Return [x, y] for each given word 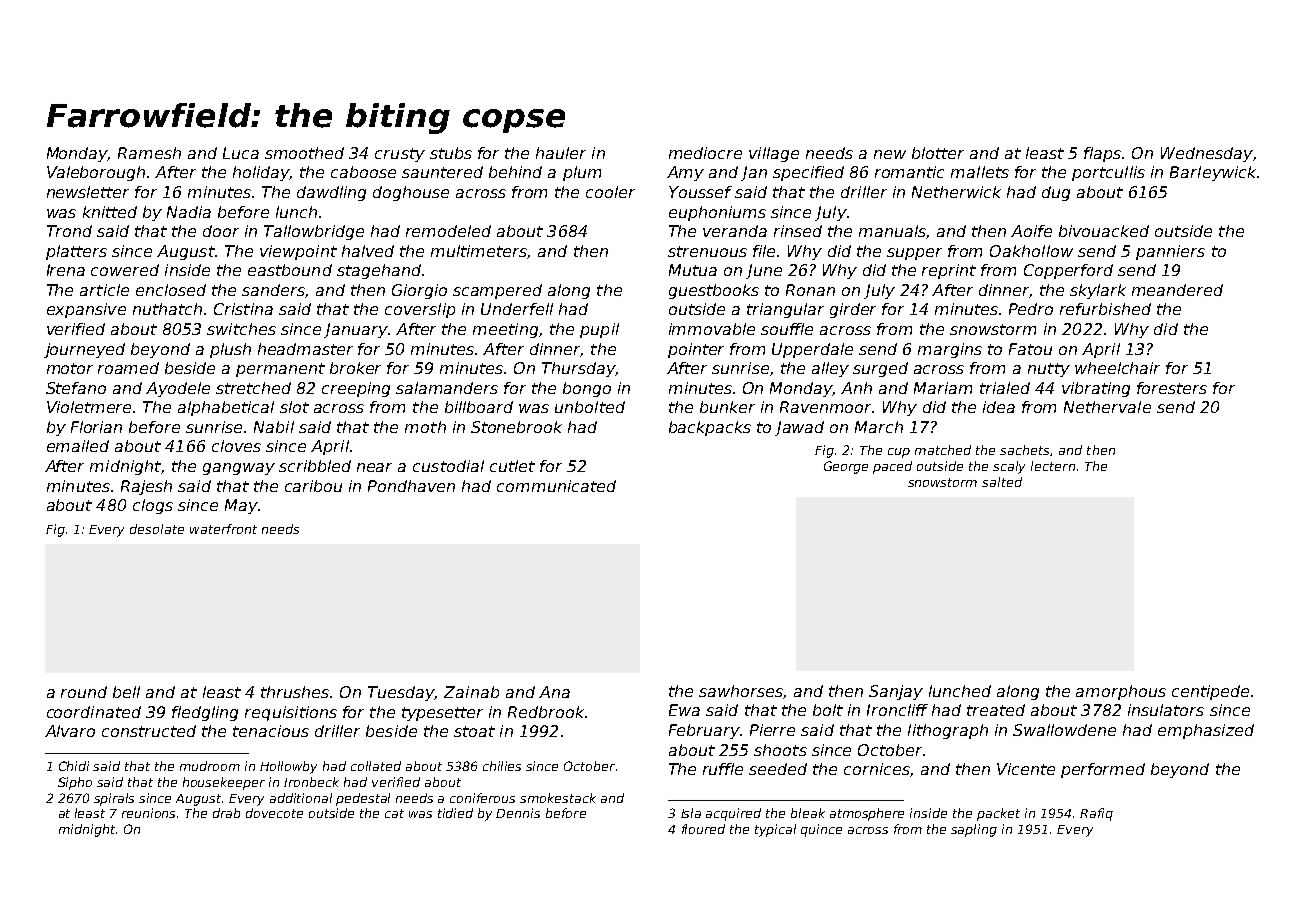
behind [515, 172]
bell [126, 692]
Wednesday [1207, 154]
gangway [239, 469]
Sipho [75, 783]
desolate [157, 529]
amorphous [1121, 692]
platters [76, 252]
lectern [1053, 466]
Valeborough [96, 173]
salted [1002, 482]
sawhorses [741, 691]
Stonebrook [516, 427]
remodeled [448, 231]
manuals [892, 231]
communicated [556, 486]
